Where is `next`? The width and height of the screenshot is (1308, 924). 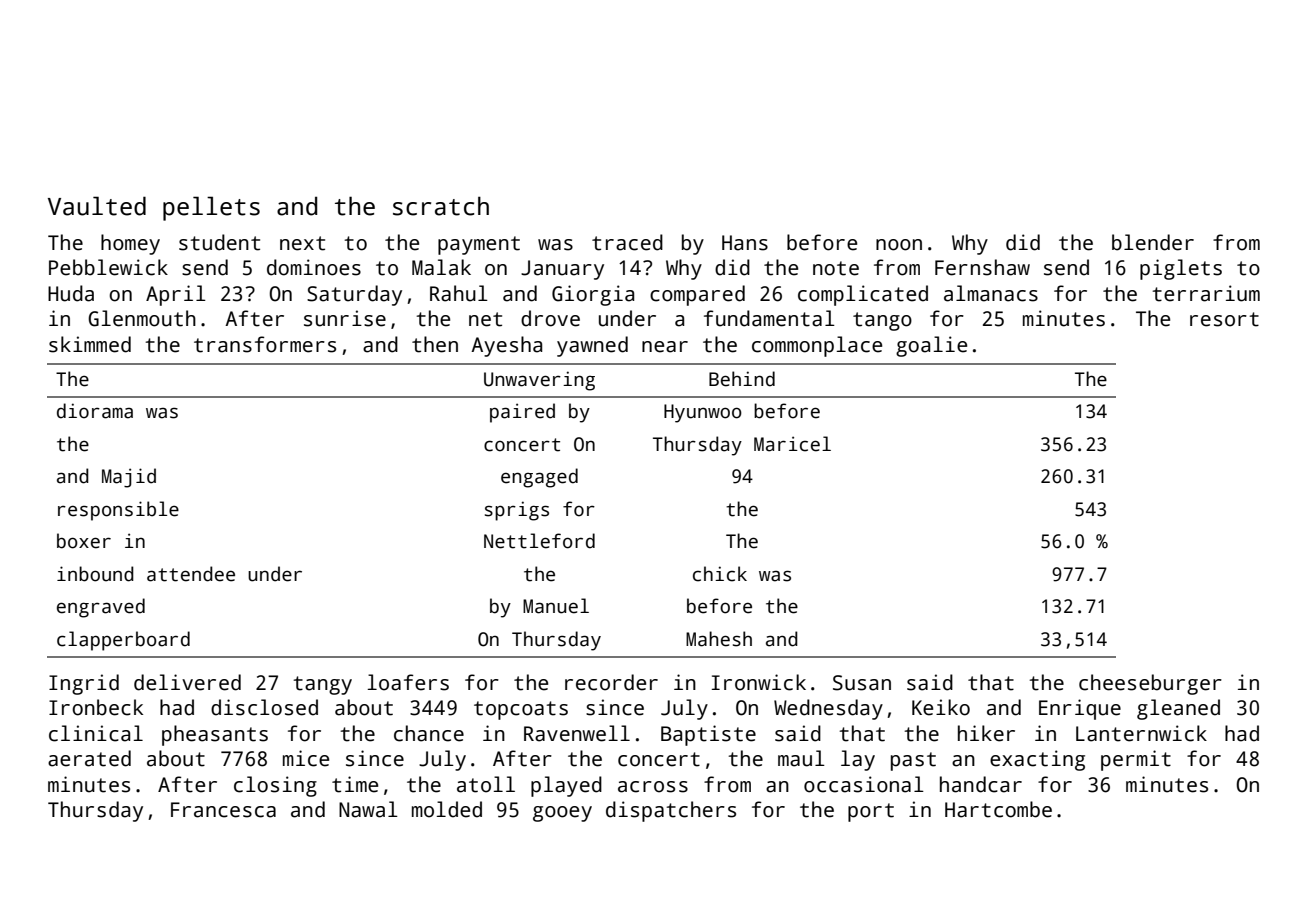
next is located at coordinates (302, 243).
